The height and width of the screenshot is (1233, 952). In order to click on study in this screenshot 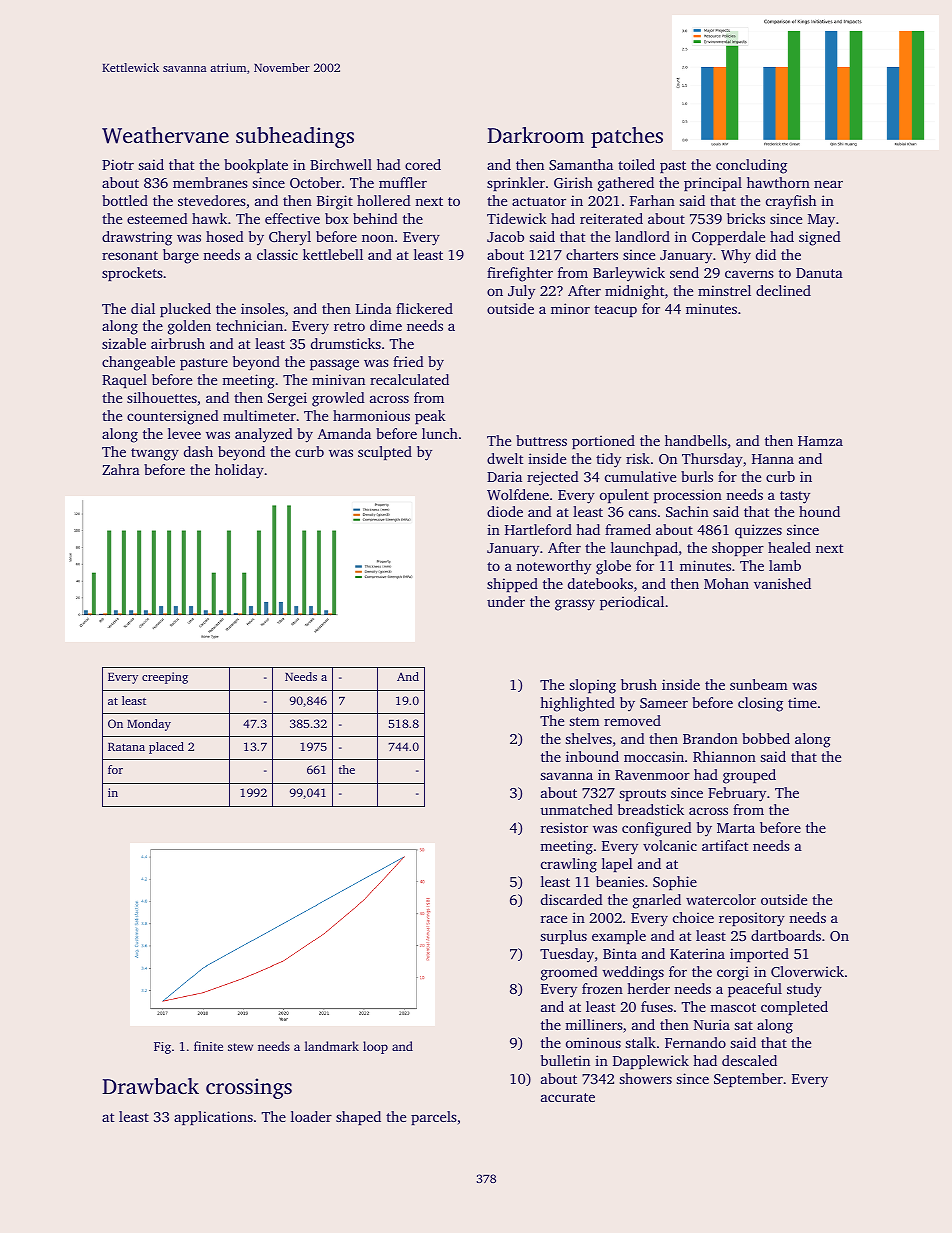, I will do `click(804, 990)`.
